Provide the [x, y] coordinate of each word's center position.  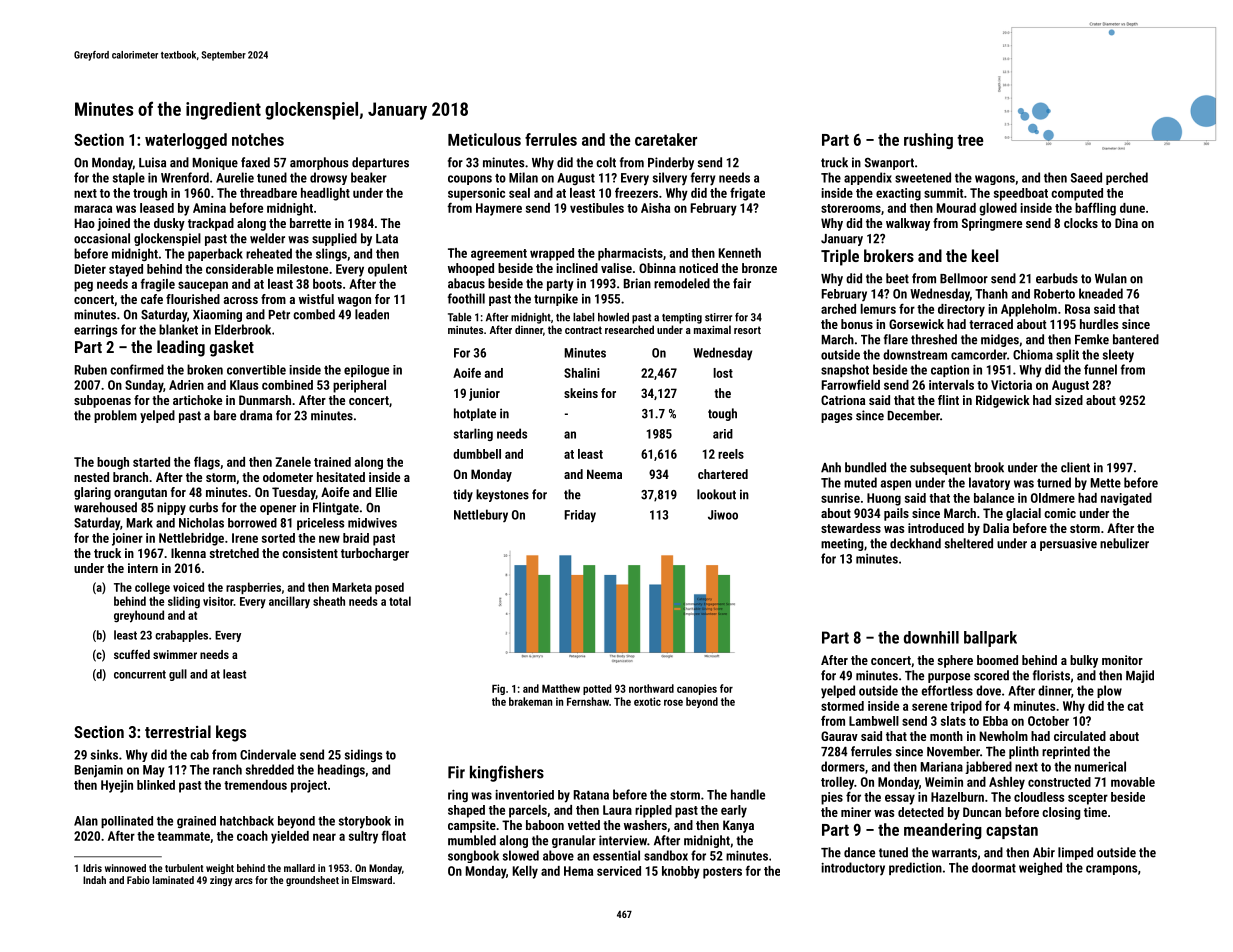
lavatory [989, 483]
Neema [604, 474]
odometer [288, 477]
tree [970, 140]
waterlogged [186, 141]
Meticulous [484, 139]
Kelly [525, 872]
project [309, 786]
